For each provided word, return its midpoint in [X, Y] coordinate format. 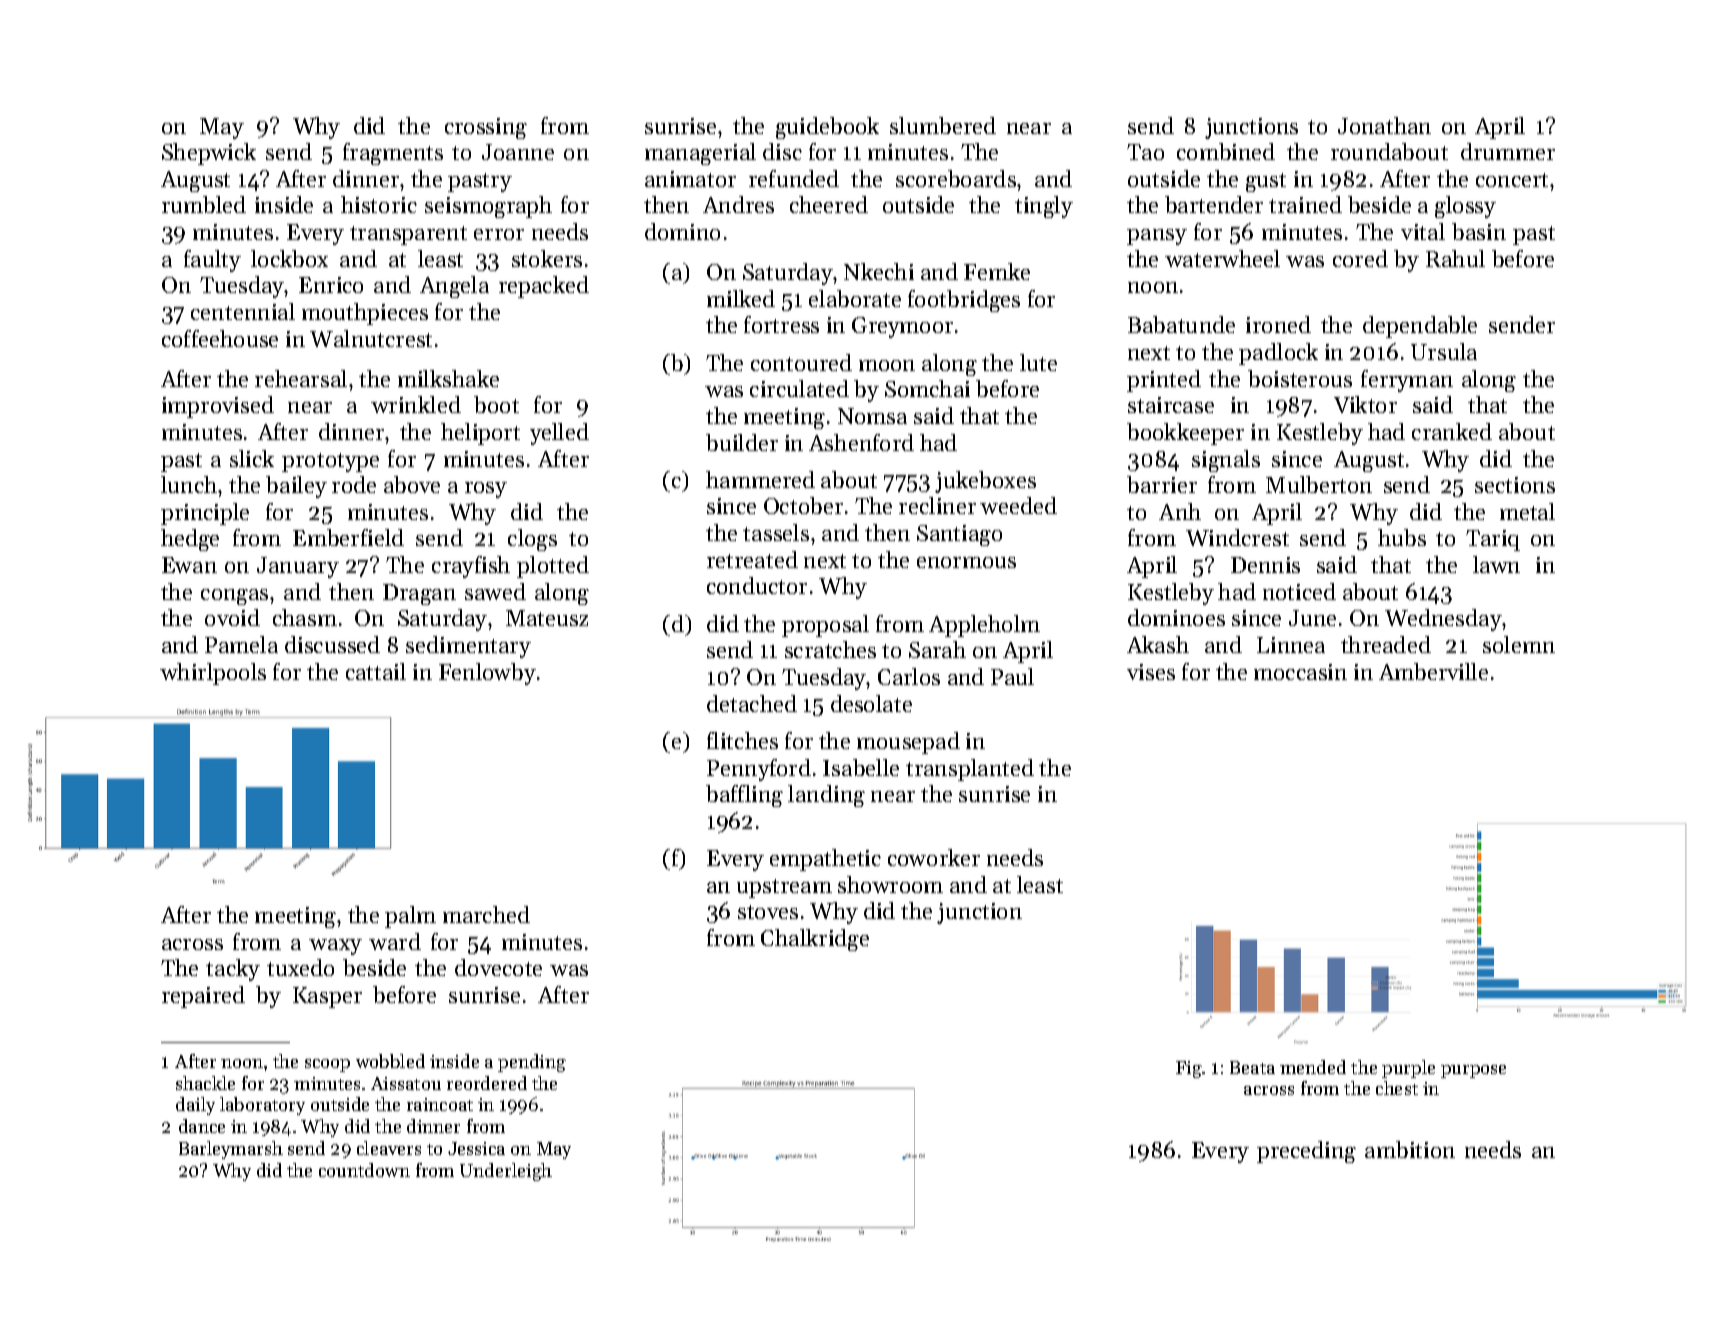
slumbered [943, 125]
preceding [1306, 1152]
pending [532, 1063]
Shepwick [209, 154]
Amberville [1433, 671]
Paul [1012, 676]
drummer [1508, 151]
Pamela [241, 644]
